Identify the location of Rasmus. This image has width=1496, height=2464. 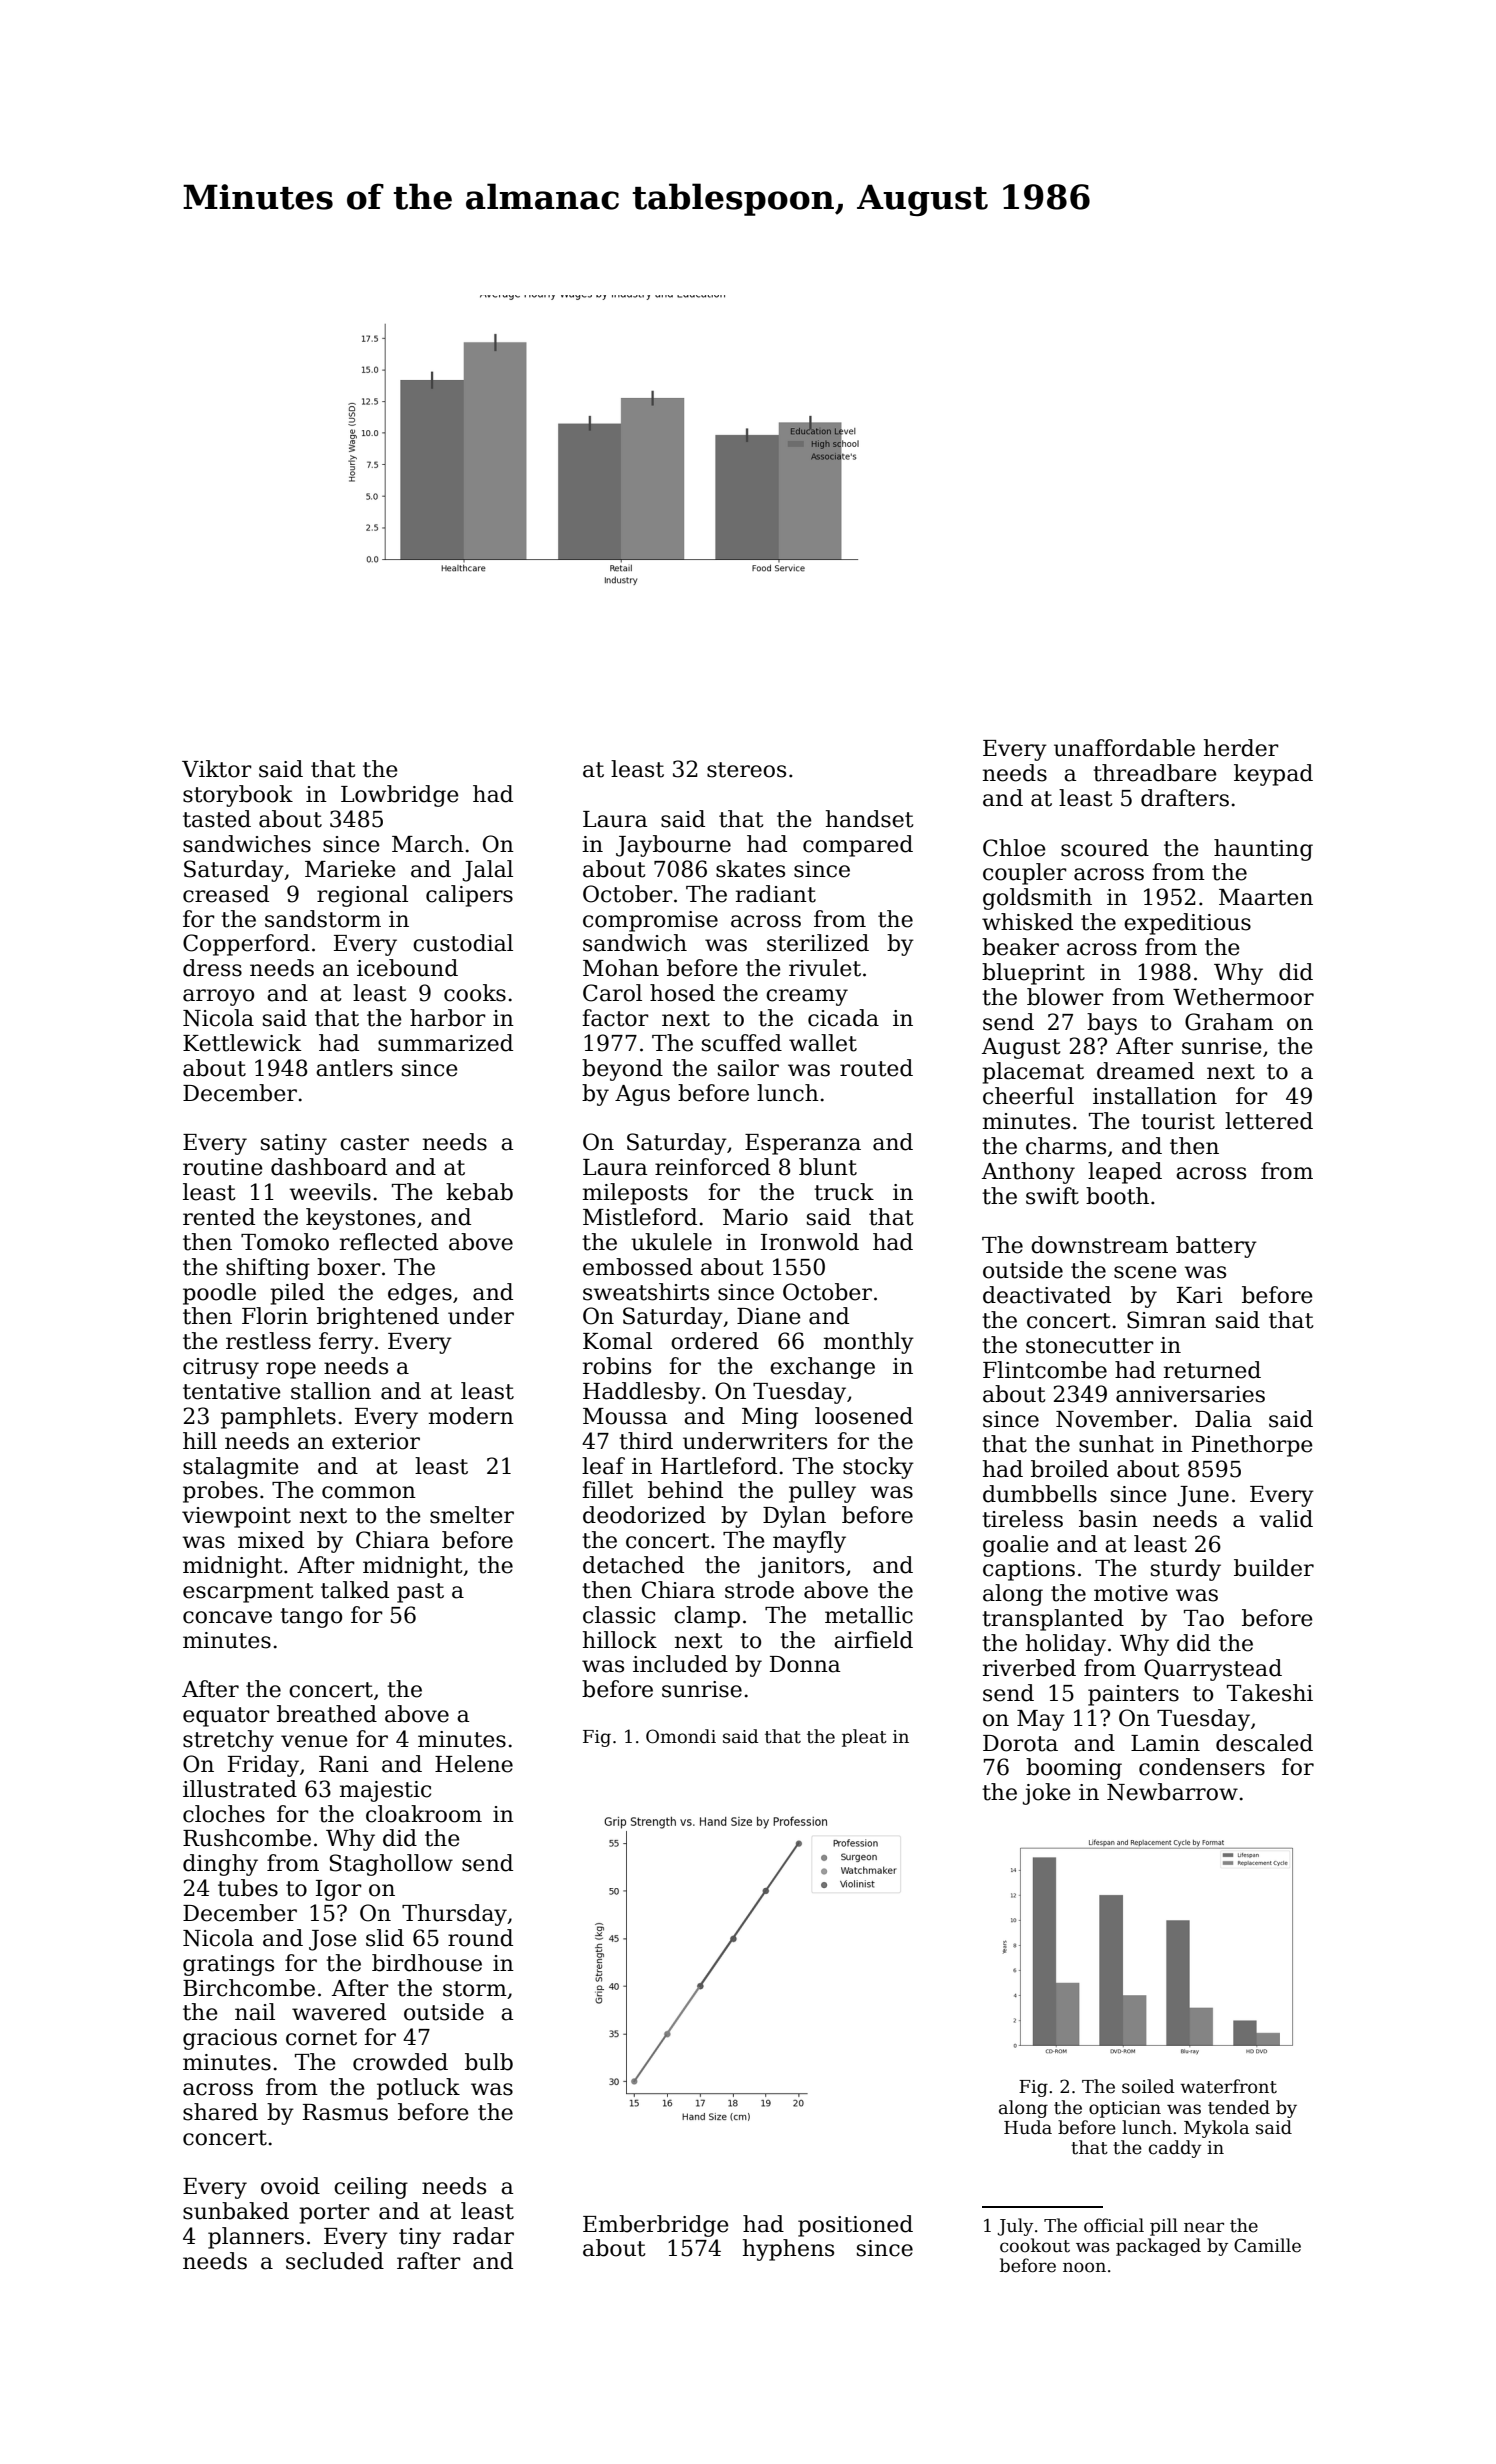
(345, 2112).
